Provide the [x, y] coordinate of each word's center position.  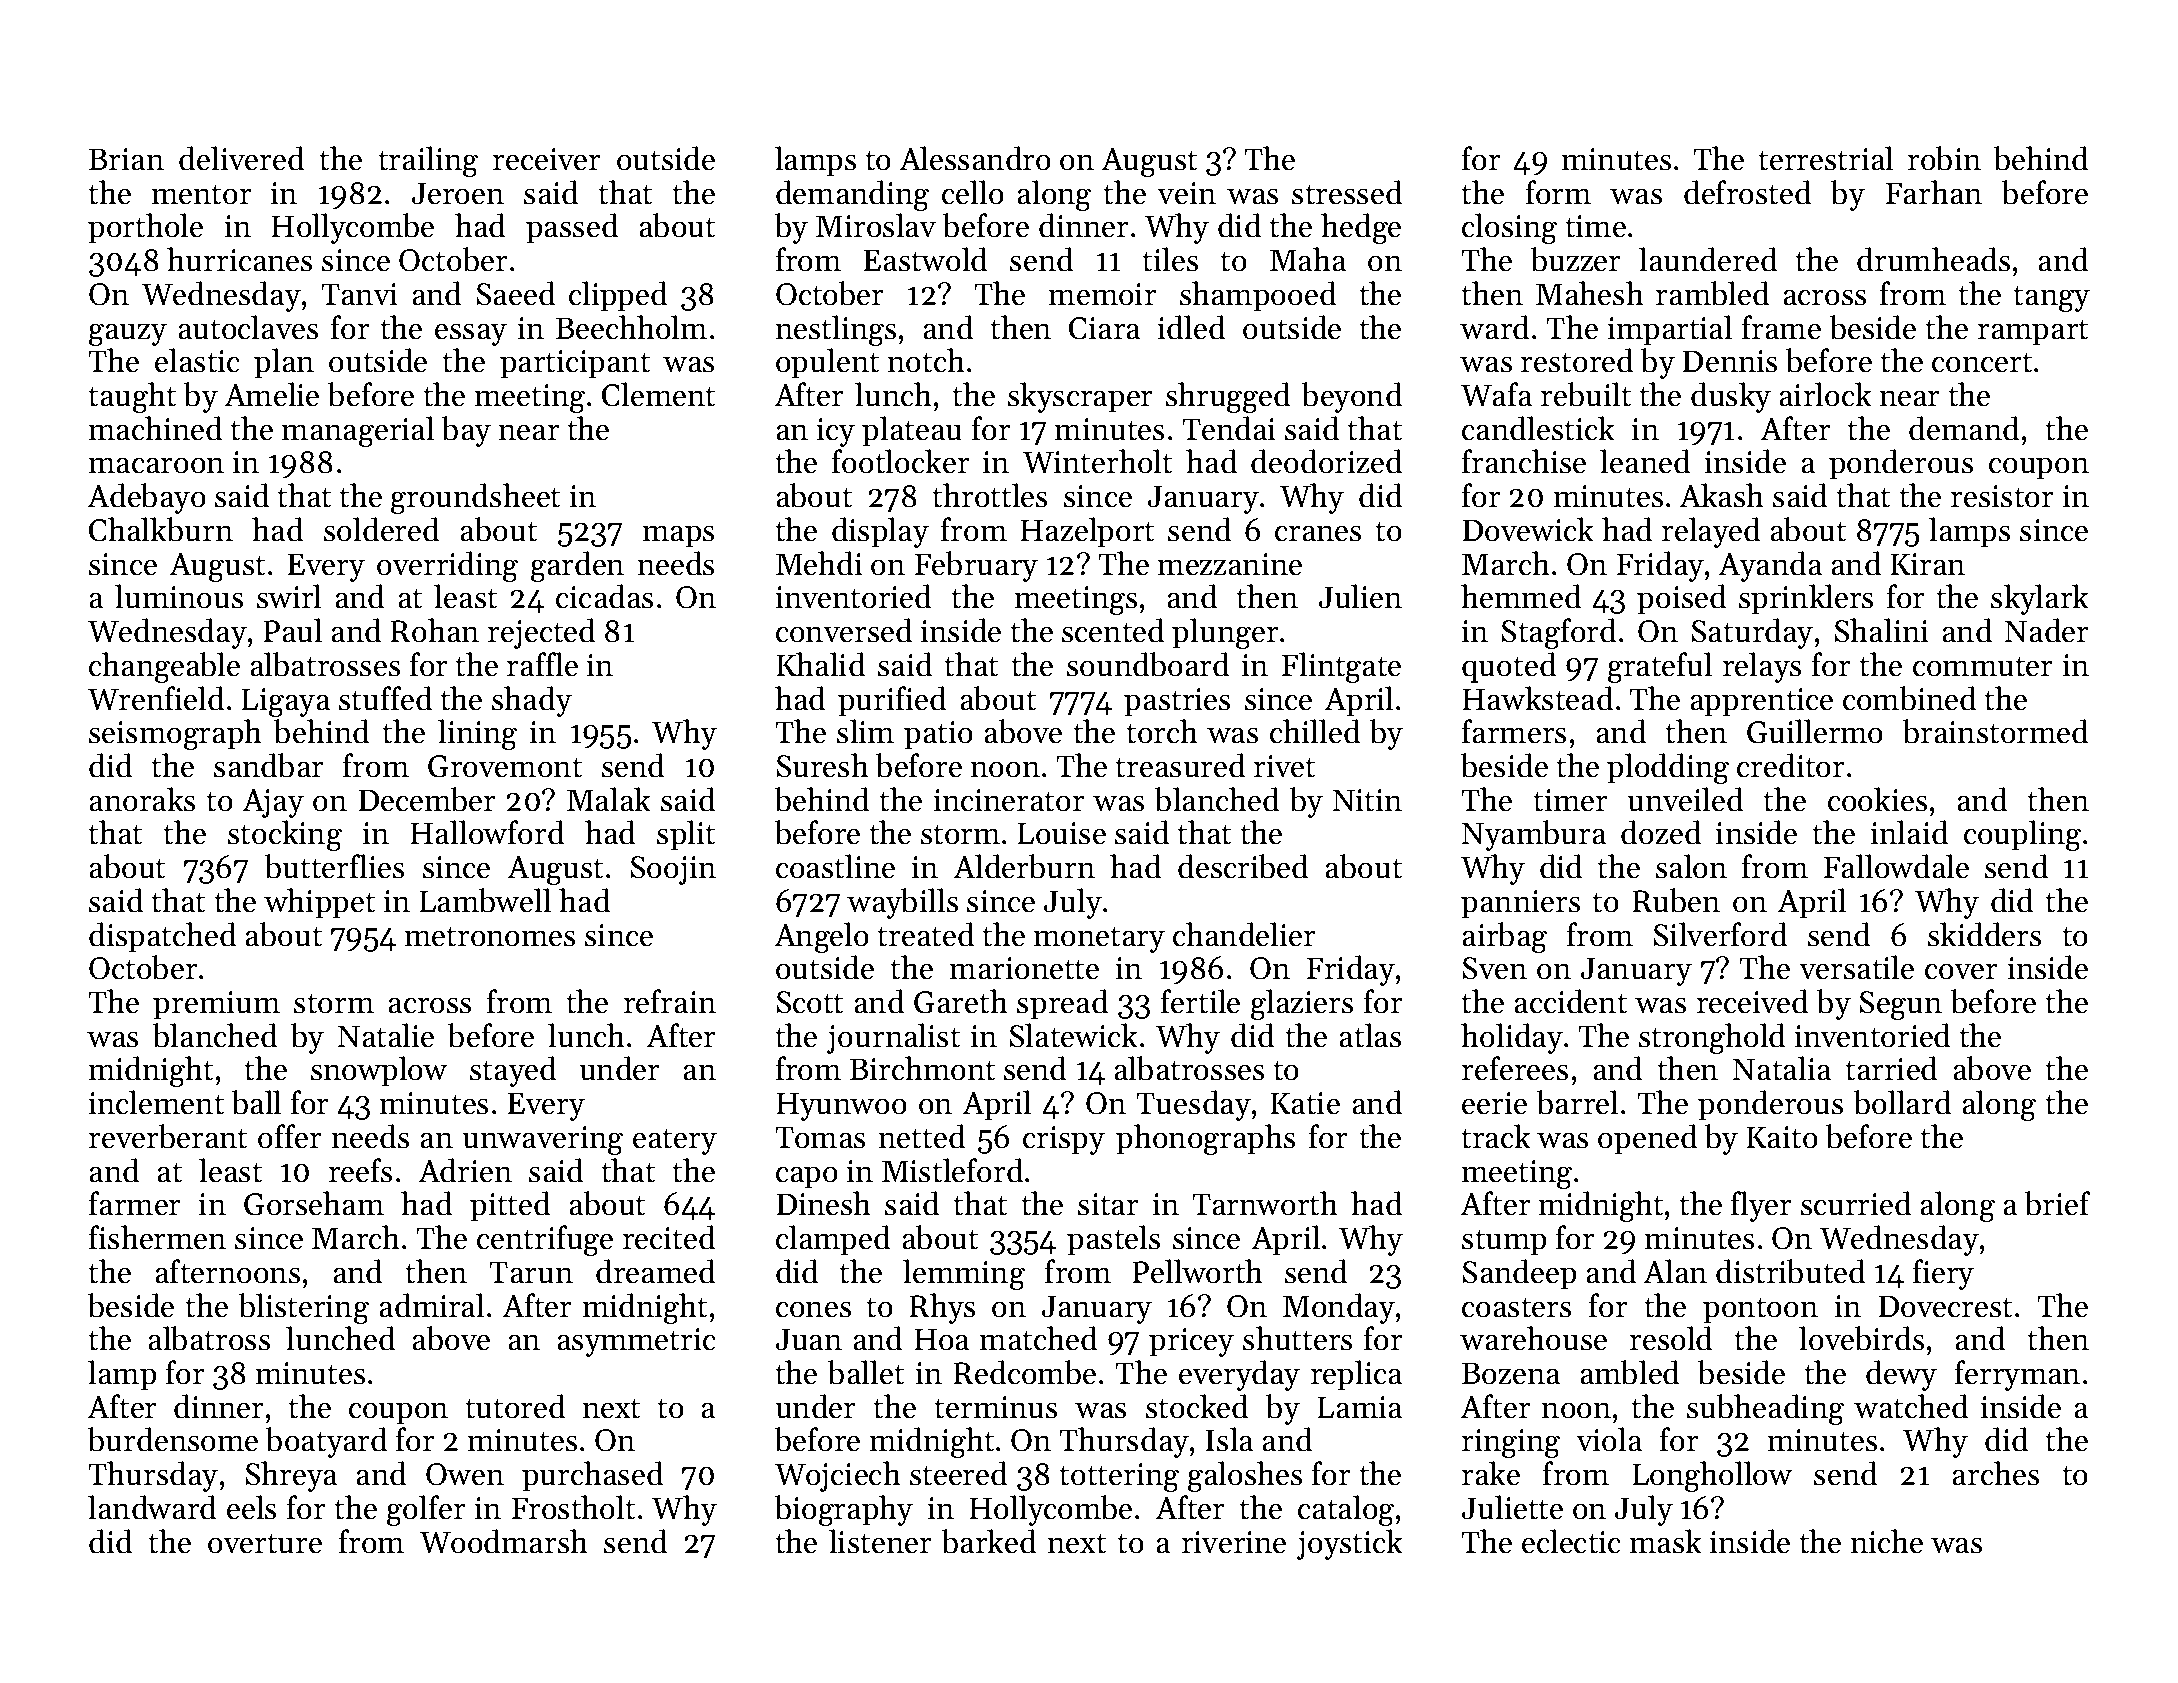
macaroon [156, 465]
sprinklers [1806, 599]
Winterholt [1097, 461]
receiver [547, 159]
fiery [1943, 1274]
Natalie [386, 1035]
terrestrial [1825, 158]
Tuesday [1193, 1105]
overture [265, 1543]
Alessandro [975, 158]
